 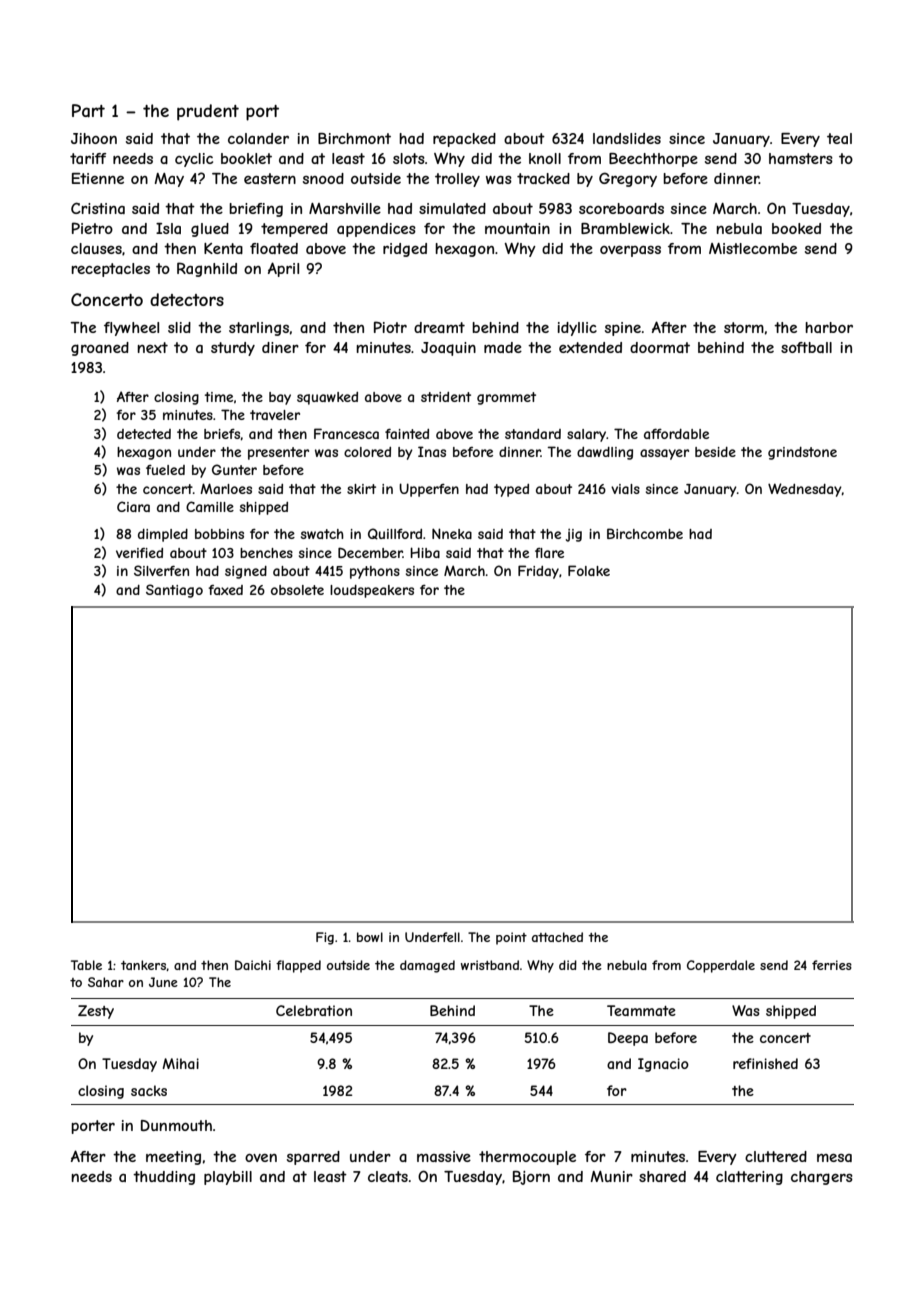 I want to click on knoll, so click(x=545, y=158).
